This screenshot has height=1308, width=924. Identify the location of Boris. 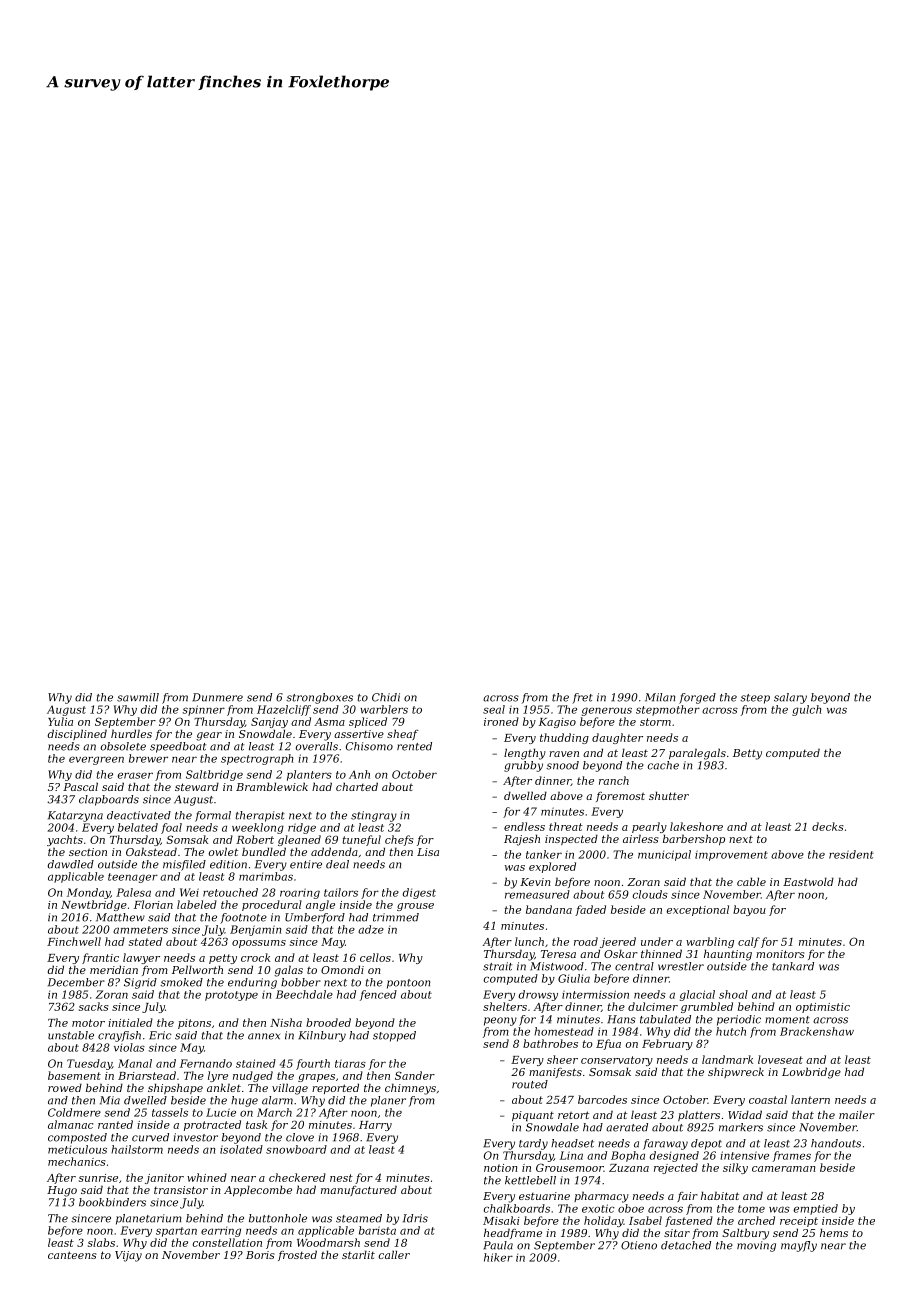
(260, 1255).
